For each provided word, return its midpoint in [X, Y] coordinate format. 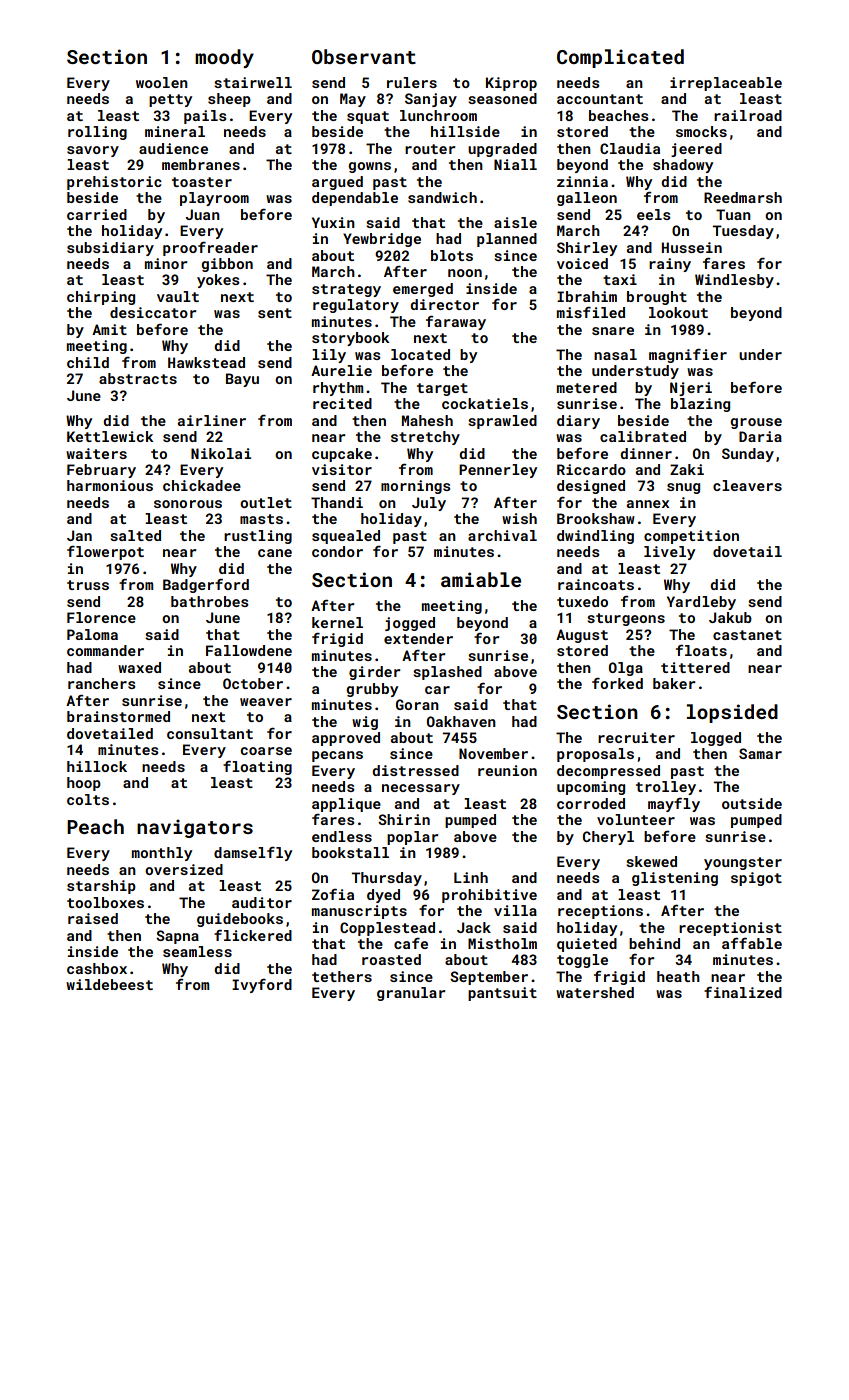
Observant [364, 56]
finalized [743, 992]
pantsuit [502, 994]
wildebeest [109, 984]
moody [224, 58]
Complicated [620, 58]
